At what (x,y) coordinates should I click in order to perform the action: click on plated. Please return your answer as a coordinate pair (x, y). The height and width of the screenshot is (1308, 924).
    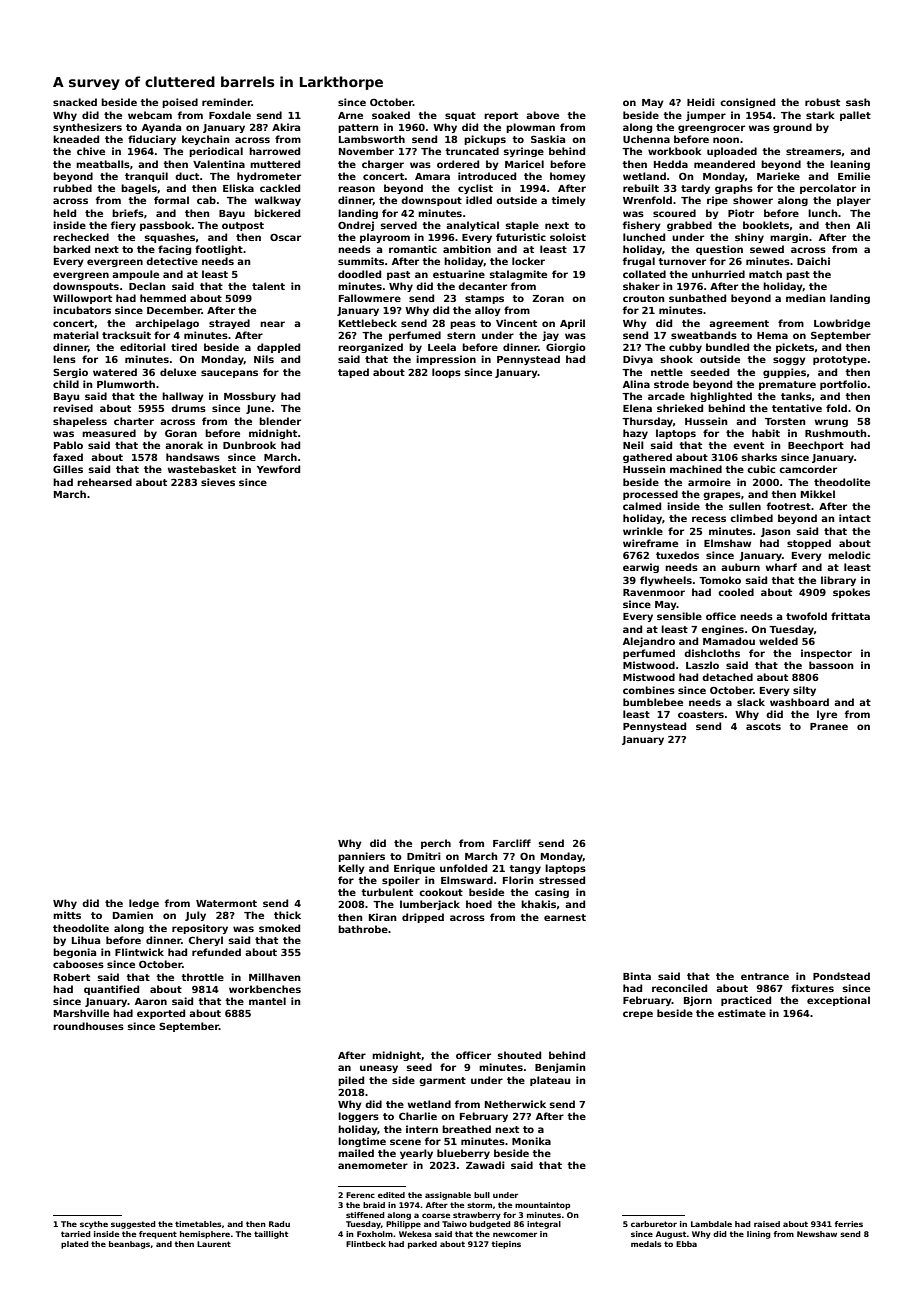
    Looking at the image, I should click on (75, 1245).
